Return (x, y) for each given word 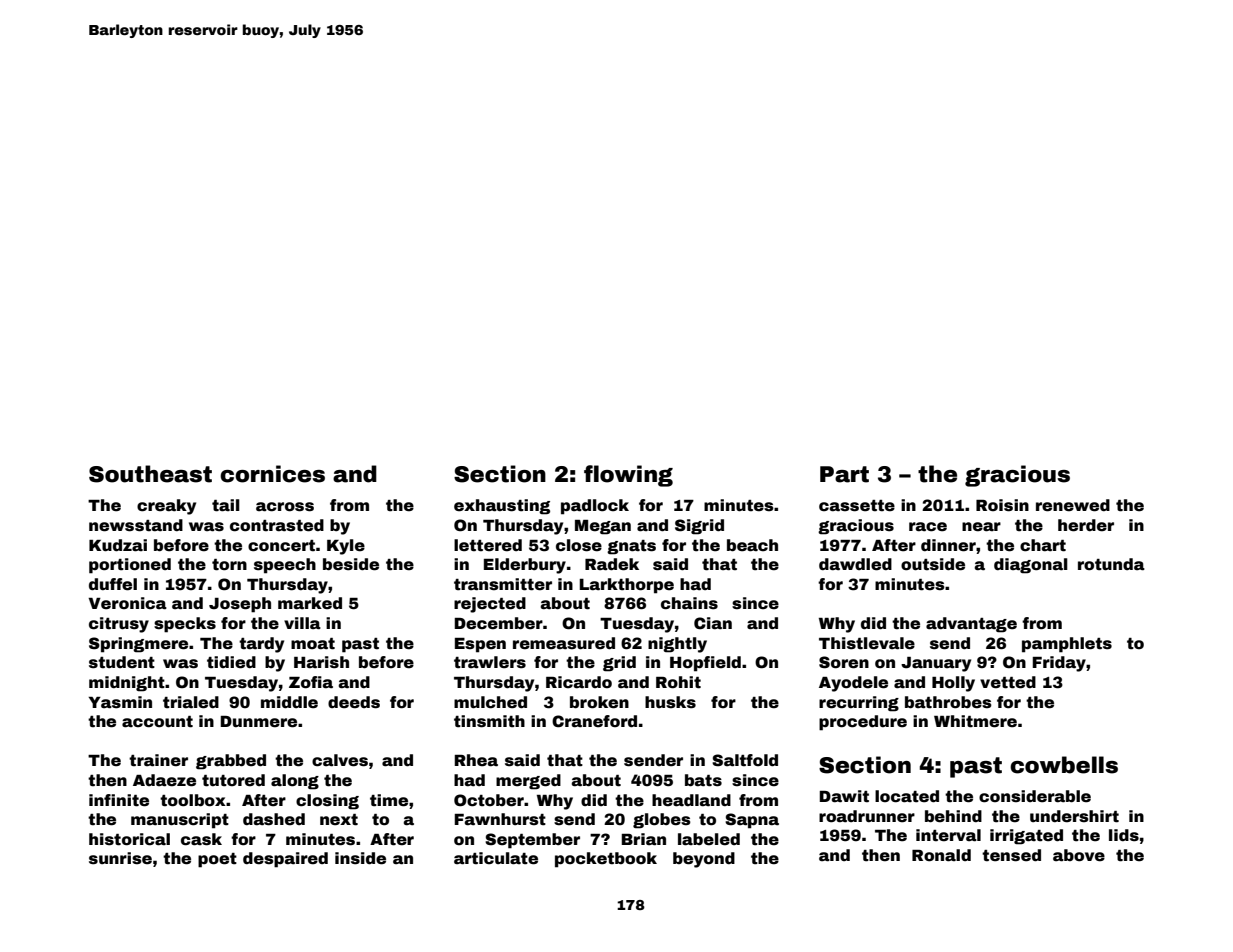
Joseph (240, 605)
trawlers (490, 662)
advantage (971, 625)
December (499, 623)
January (936, 664)
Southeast (150, 474)
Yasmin (120, 702)
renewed (1073, 505)
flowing (628, 476)
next (339, 820)
